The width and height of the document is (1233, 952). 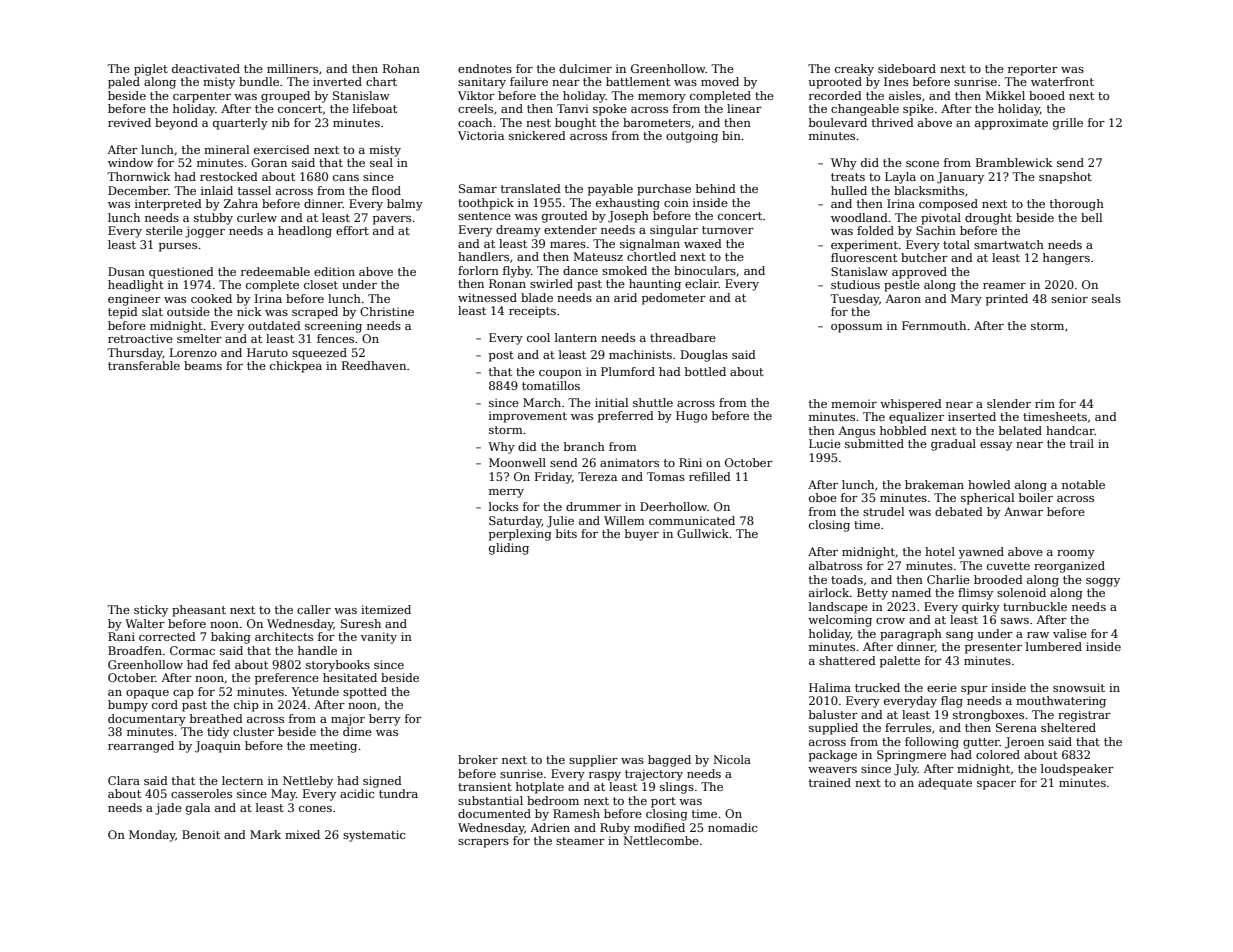 I want to click on gliding, so click(x=509, y=549).
